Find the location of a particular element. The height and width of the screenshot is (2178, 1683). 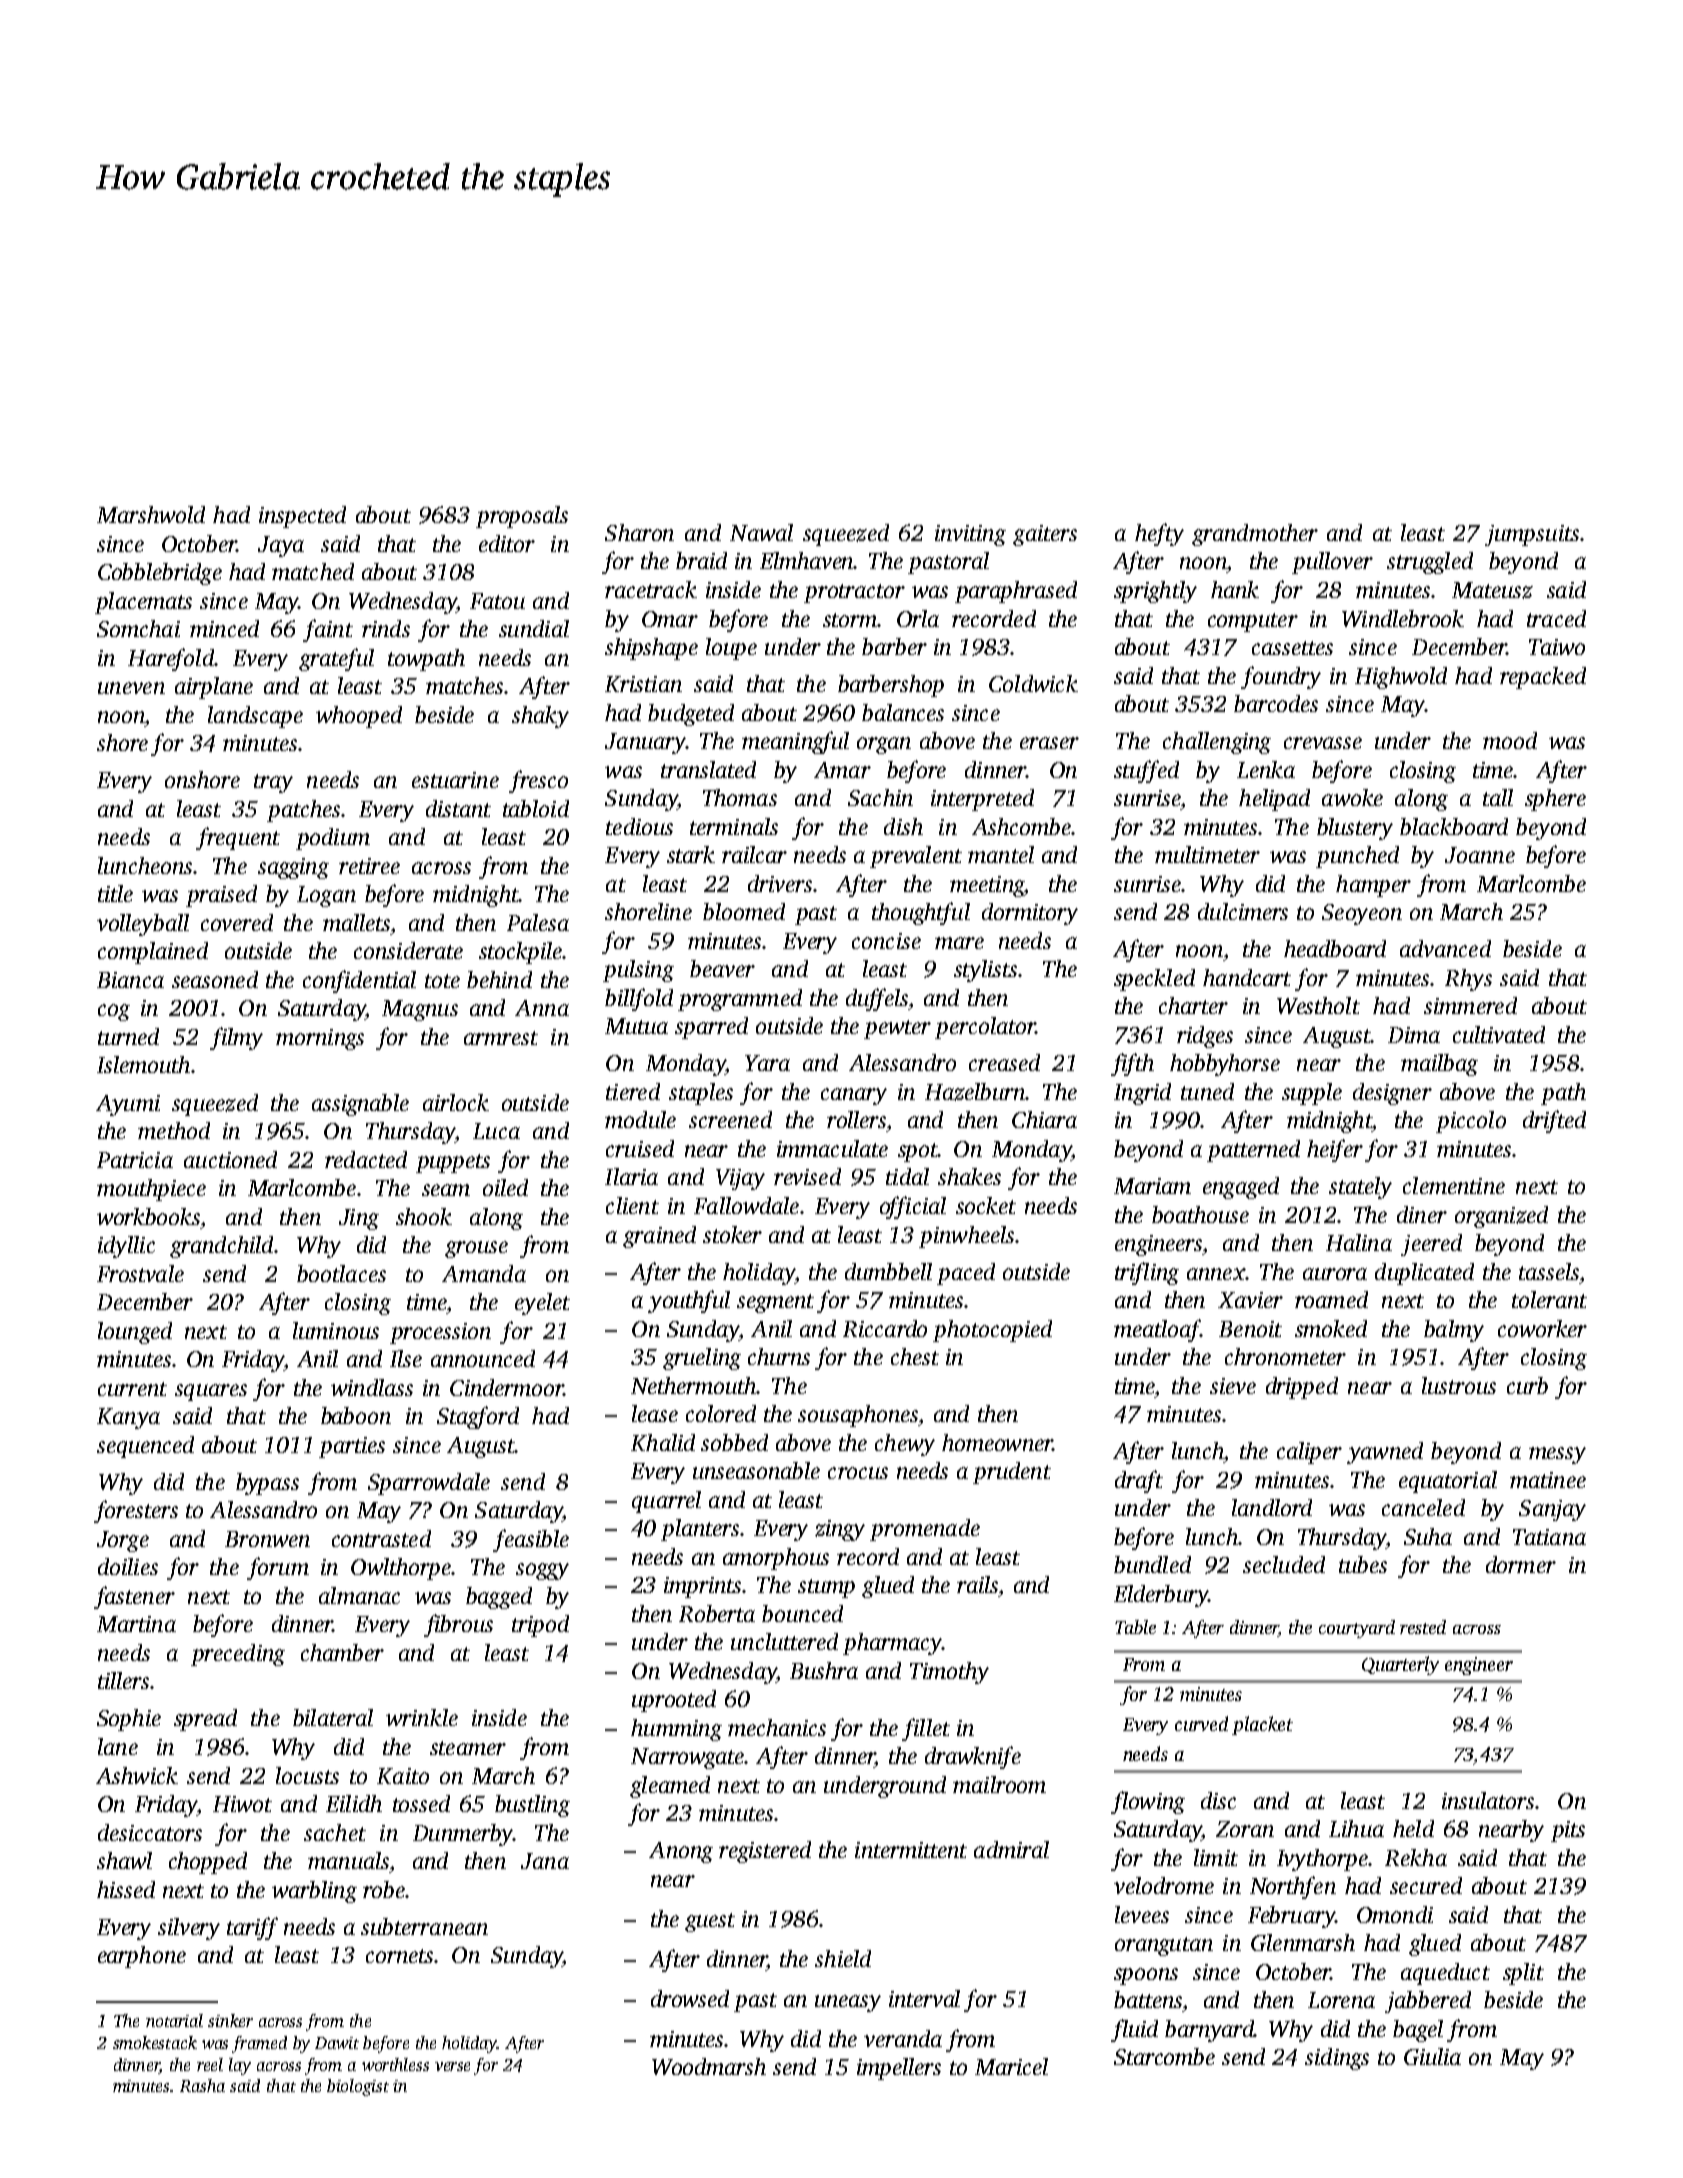

Joanne is located at coordinates (1480, 855).
